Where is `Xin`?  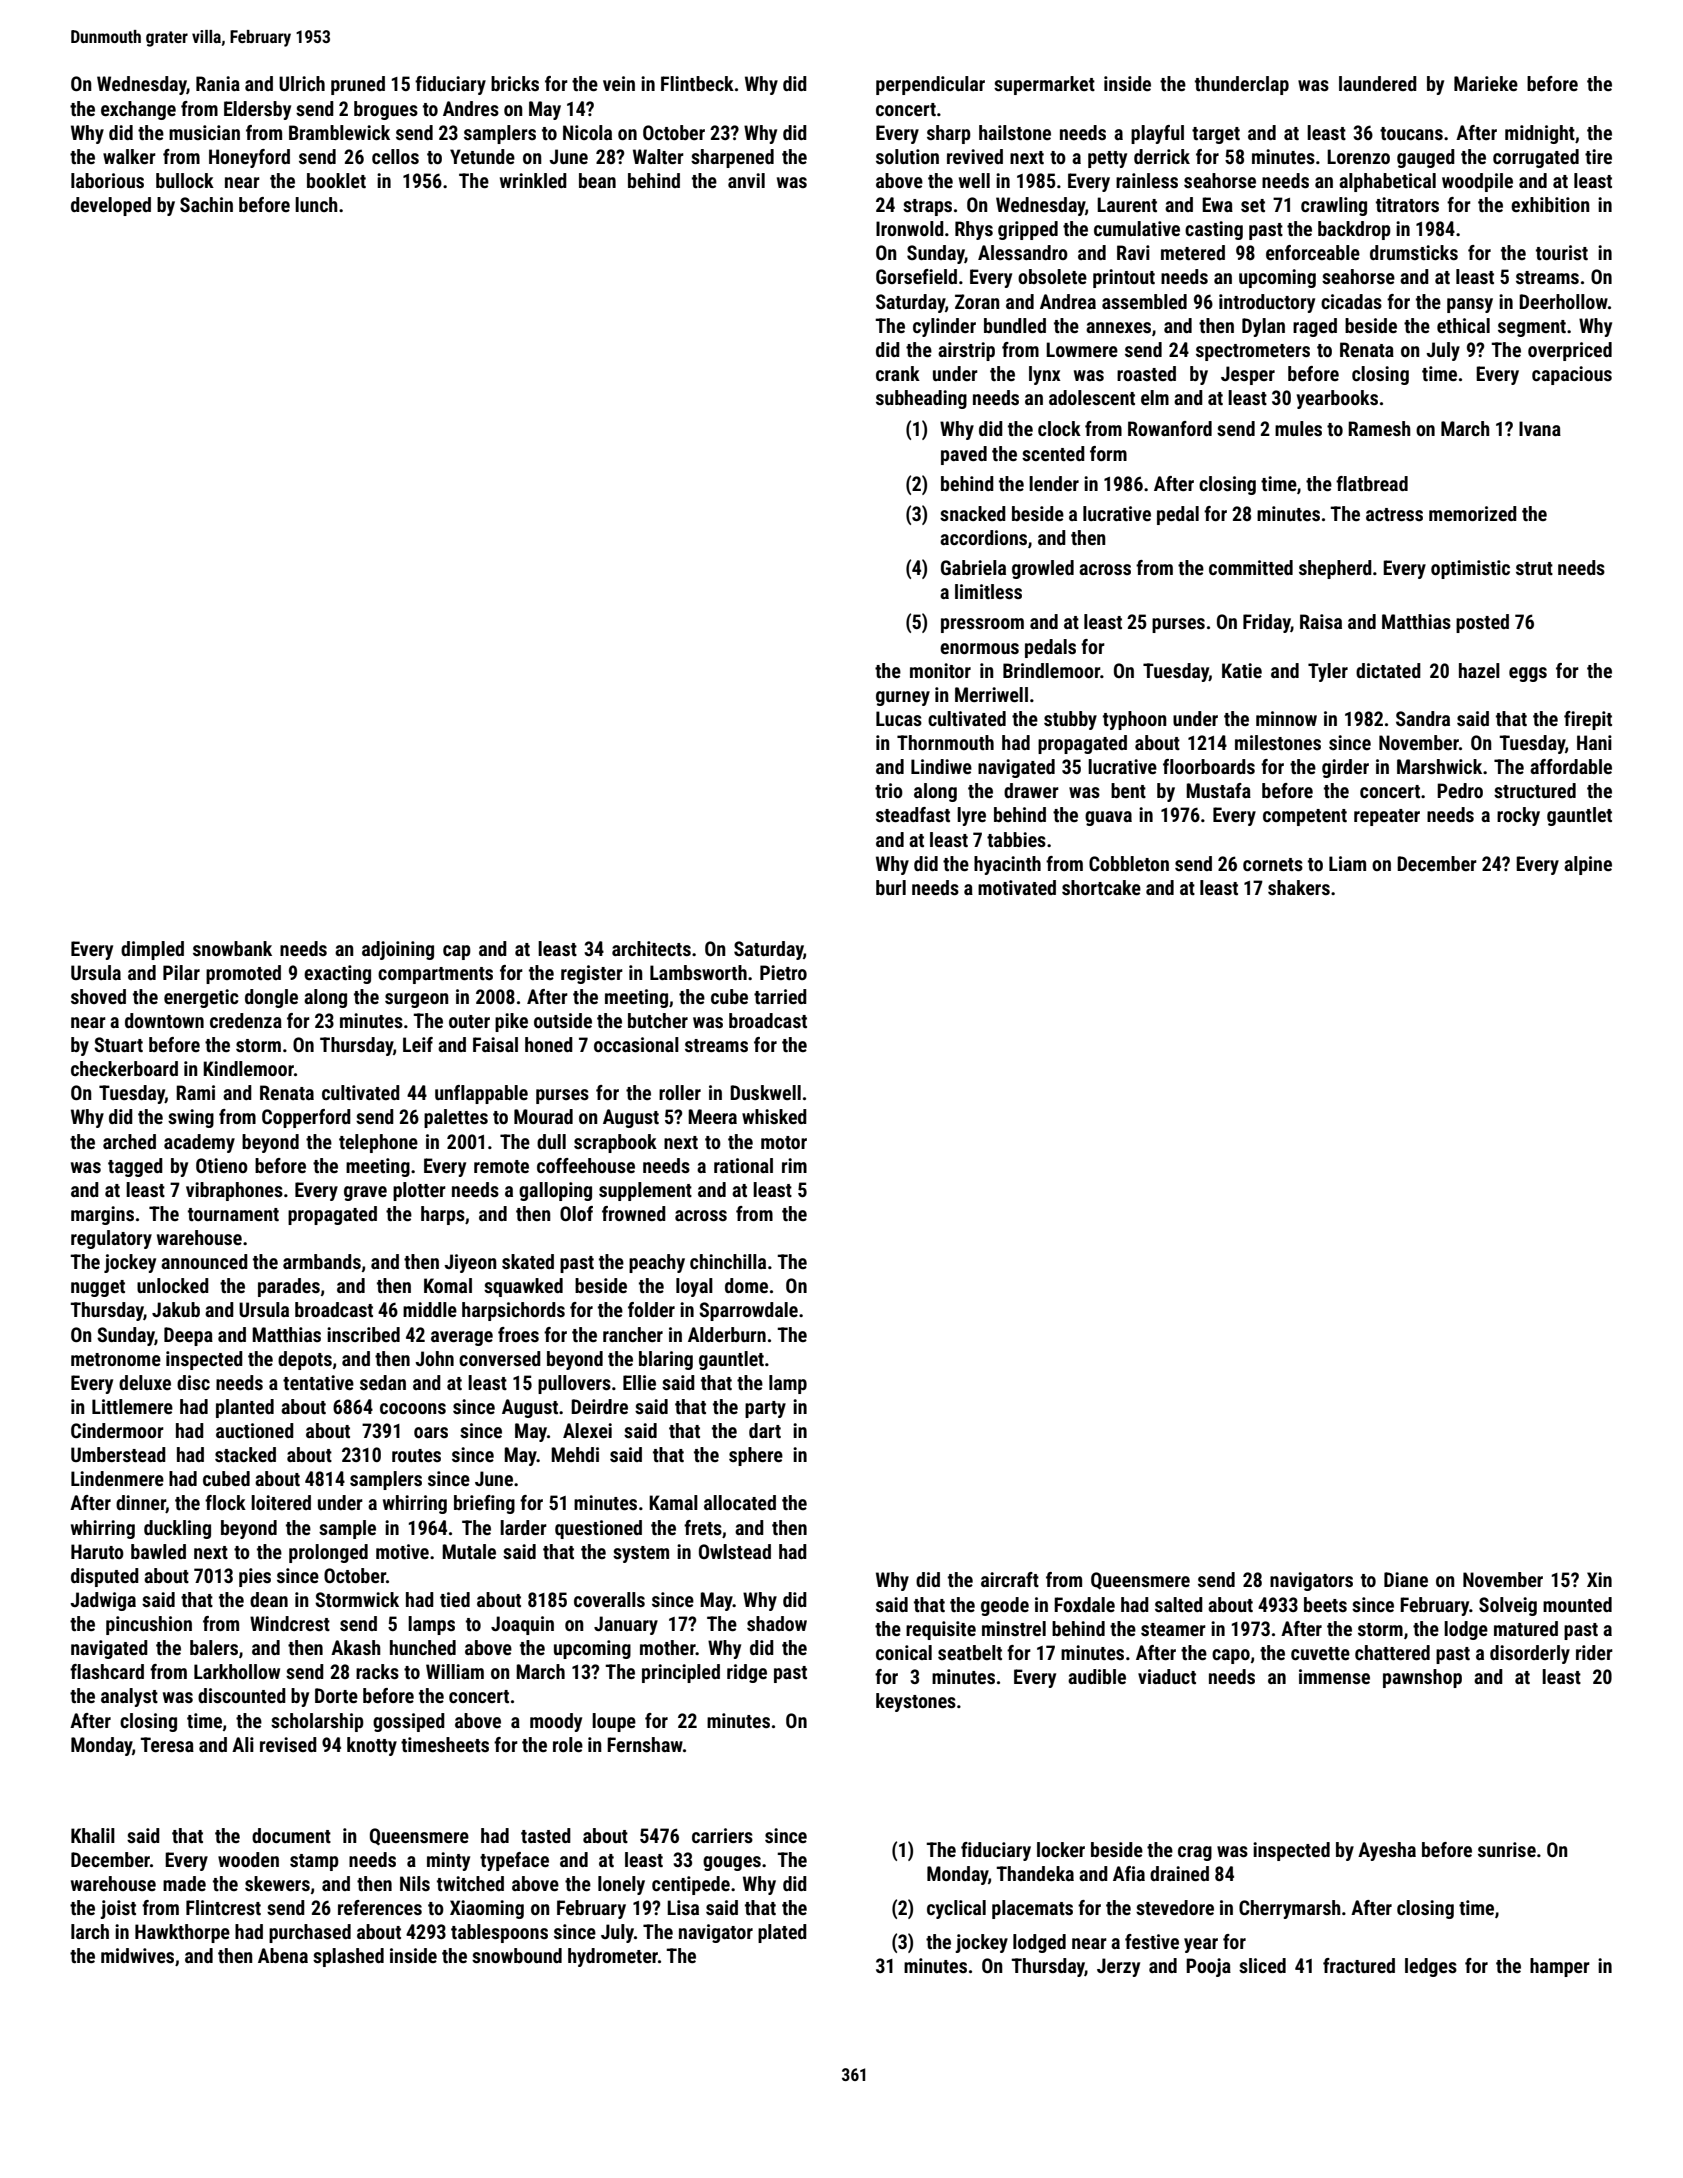 Xin is located at coordinates (1599, 1579).
